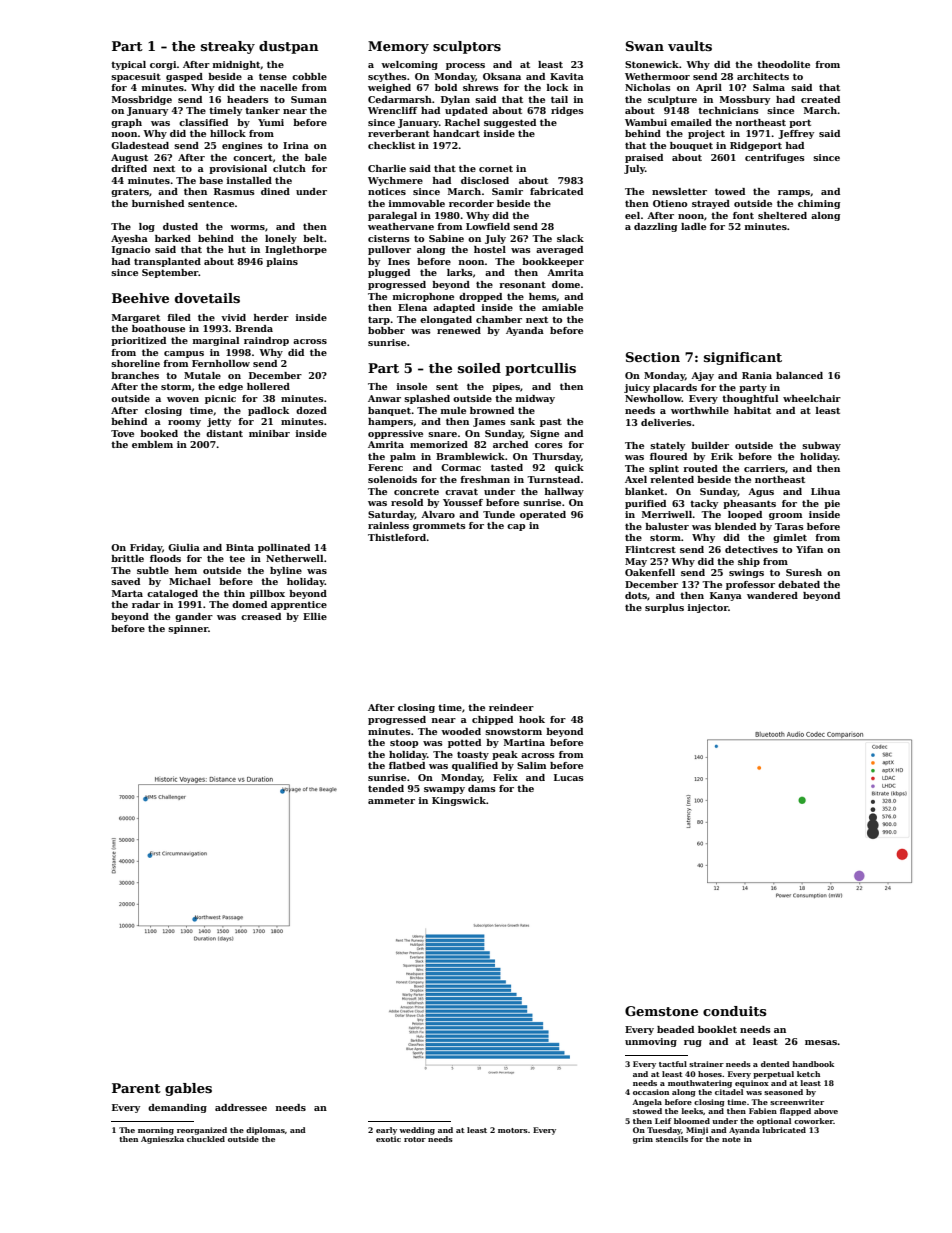 The height and width of the page is (1233, 952). Describe the element at coordinates (269, 433) in the page. I see `minibar` at that location.
